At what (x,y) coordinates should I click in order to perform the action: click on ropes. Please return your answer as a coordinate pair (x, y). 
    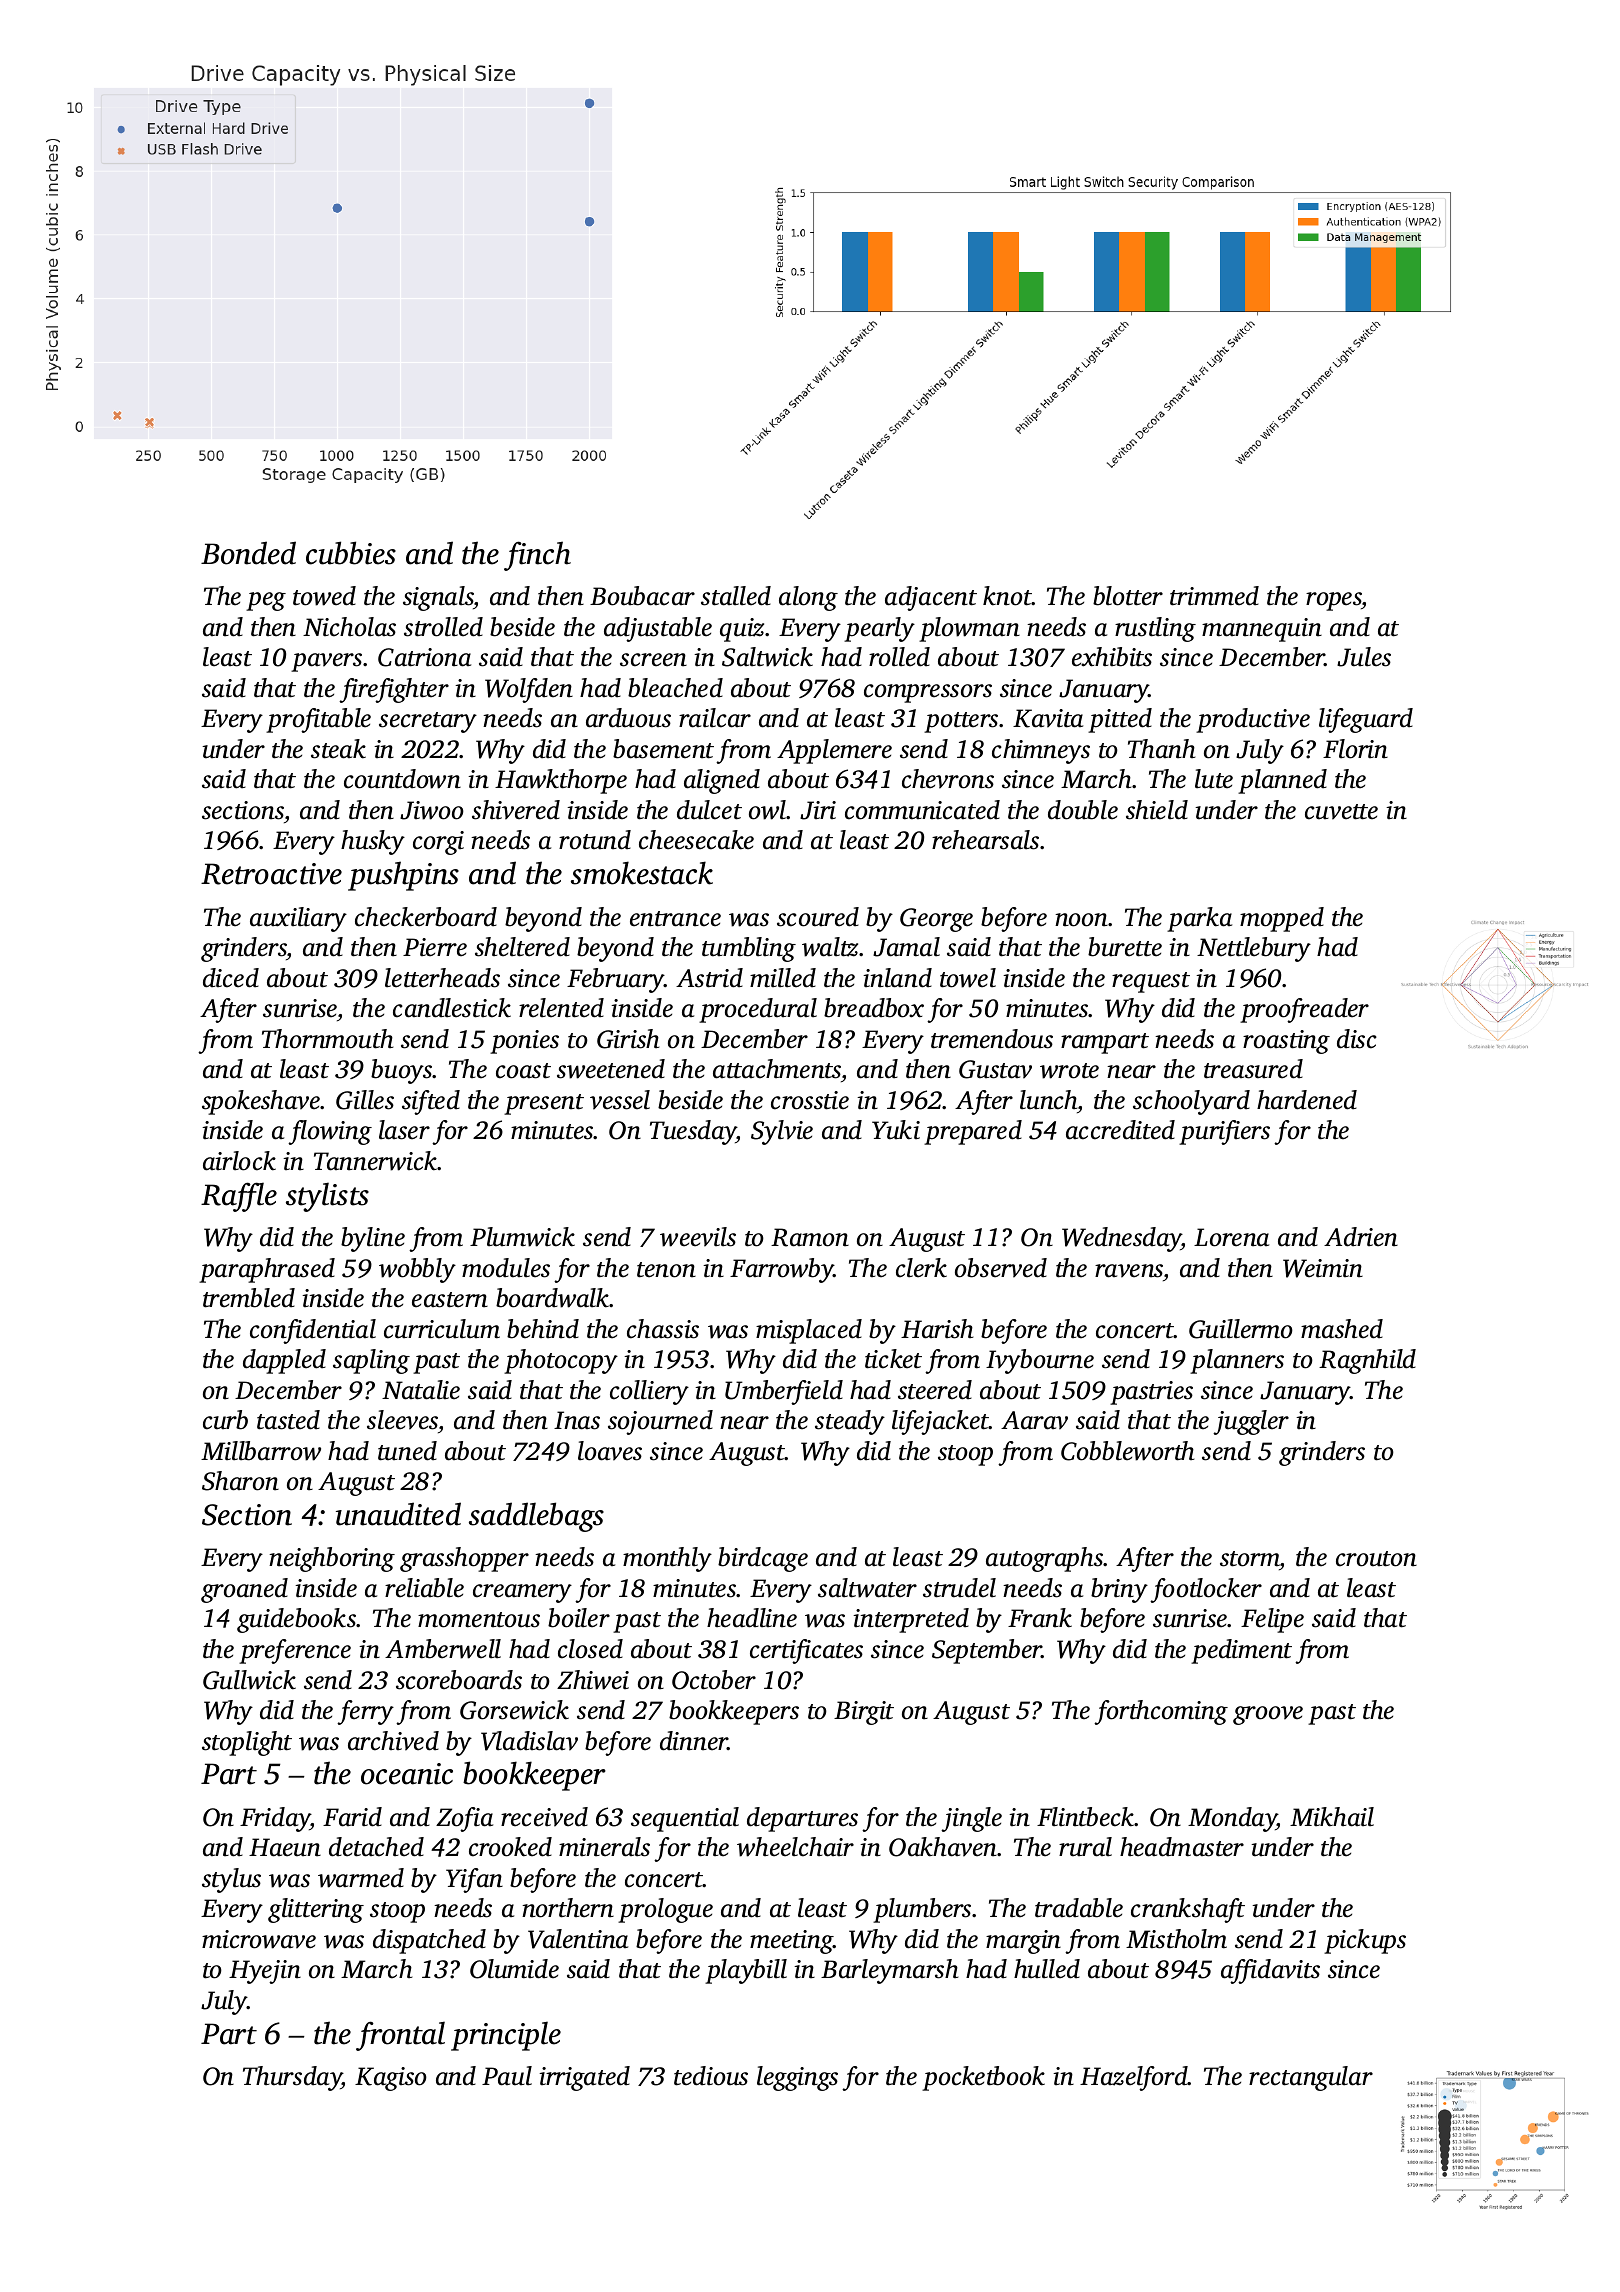
    Looking at the image, I should click on (1334, 601).
